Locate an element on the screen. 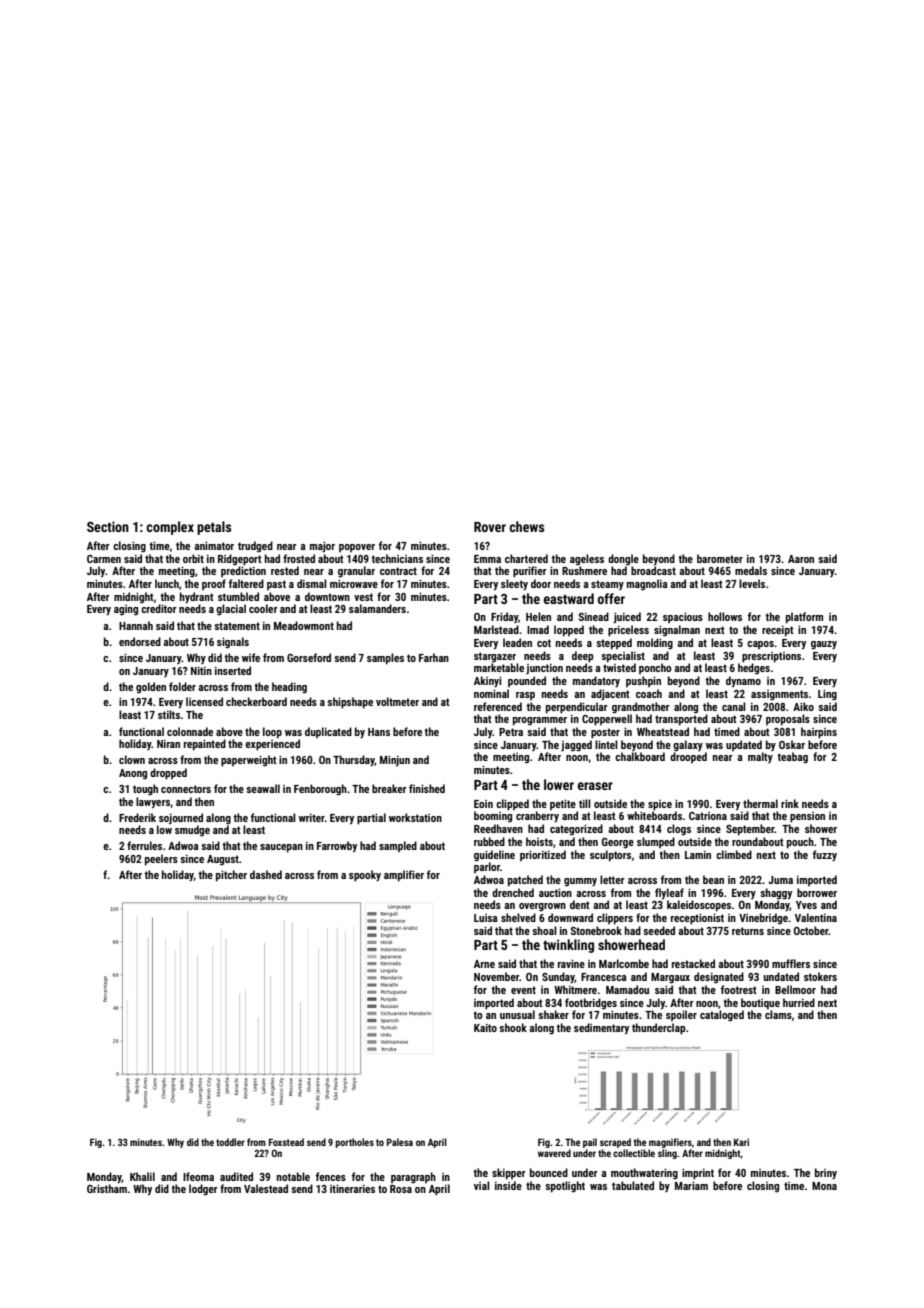  Kaito is located at coordinates (485, 1028).
